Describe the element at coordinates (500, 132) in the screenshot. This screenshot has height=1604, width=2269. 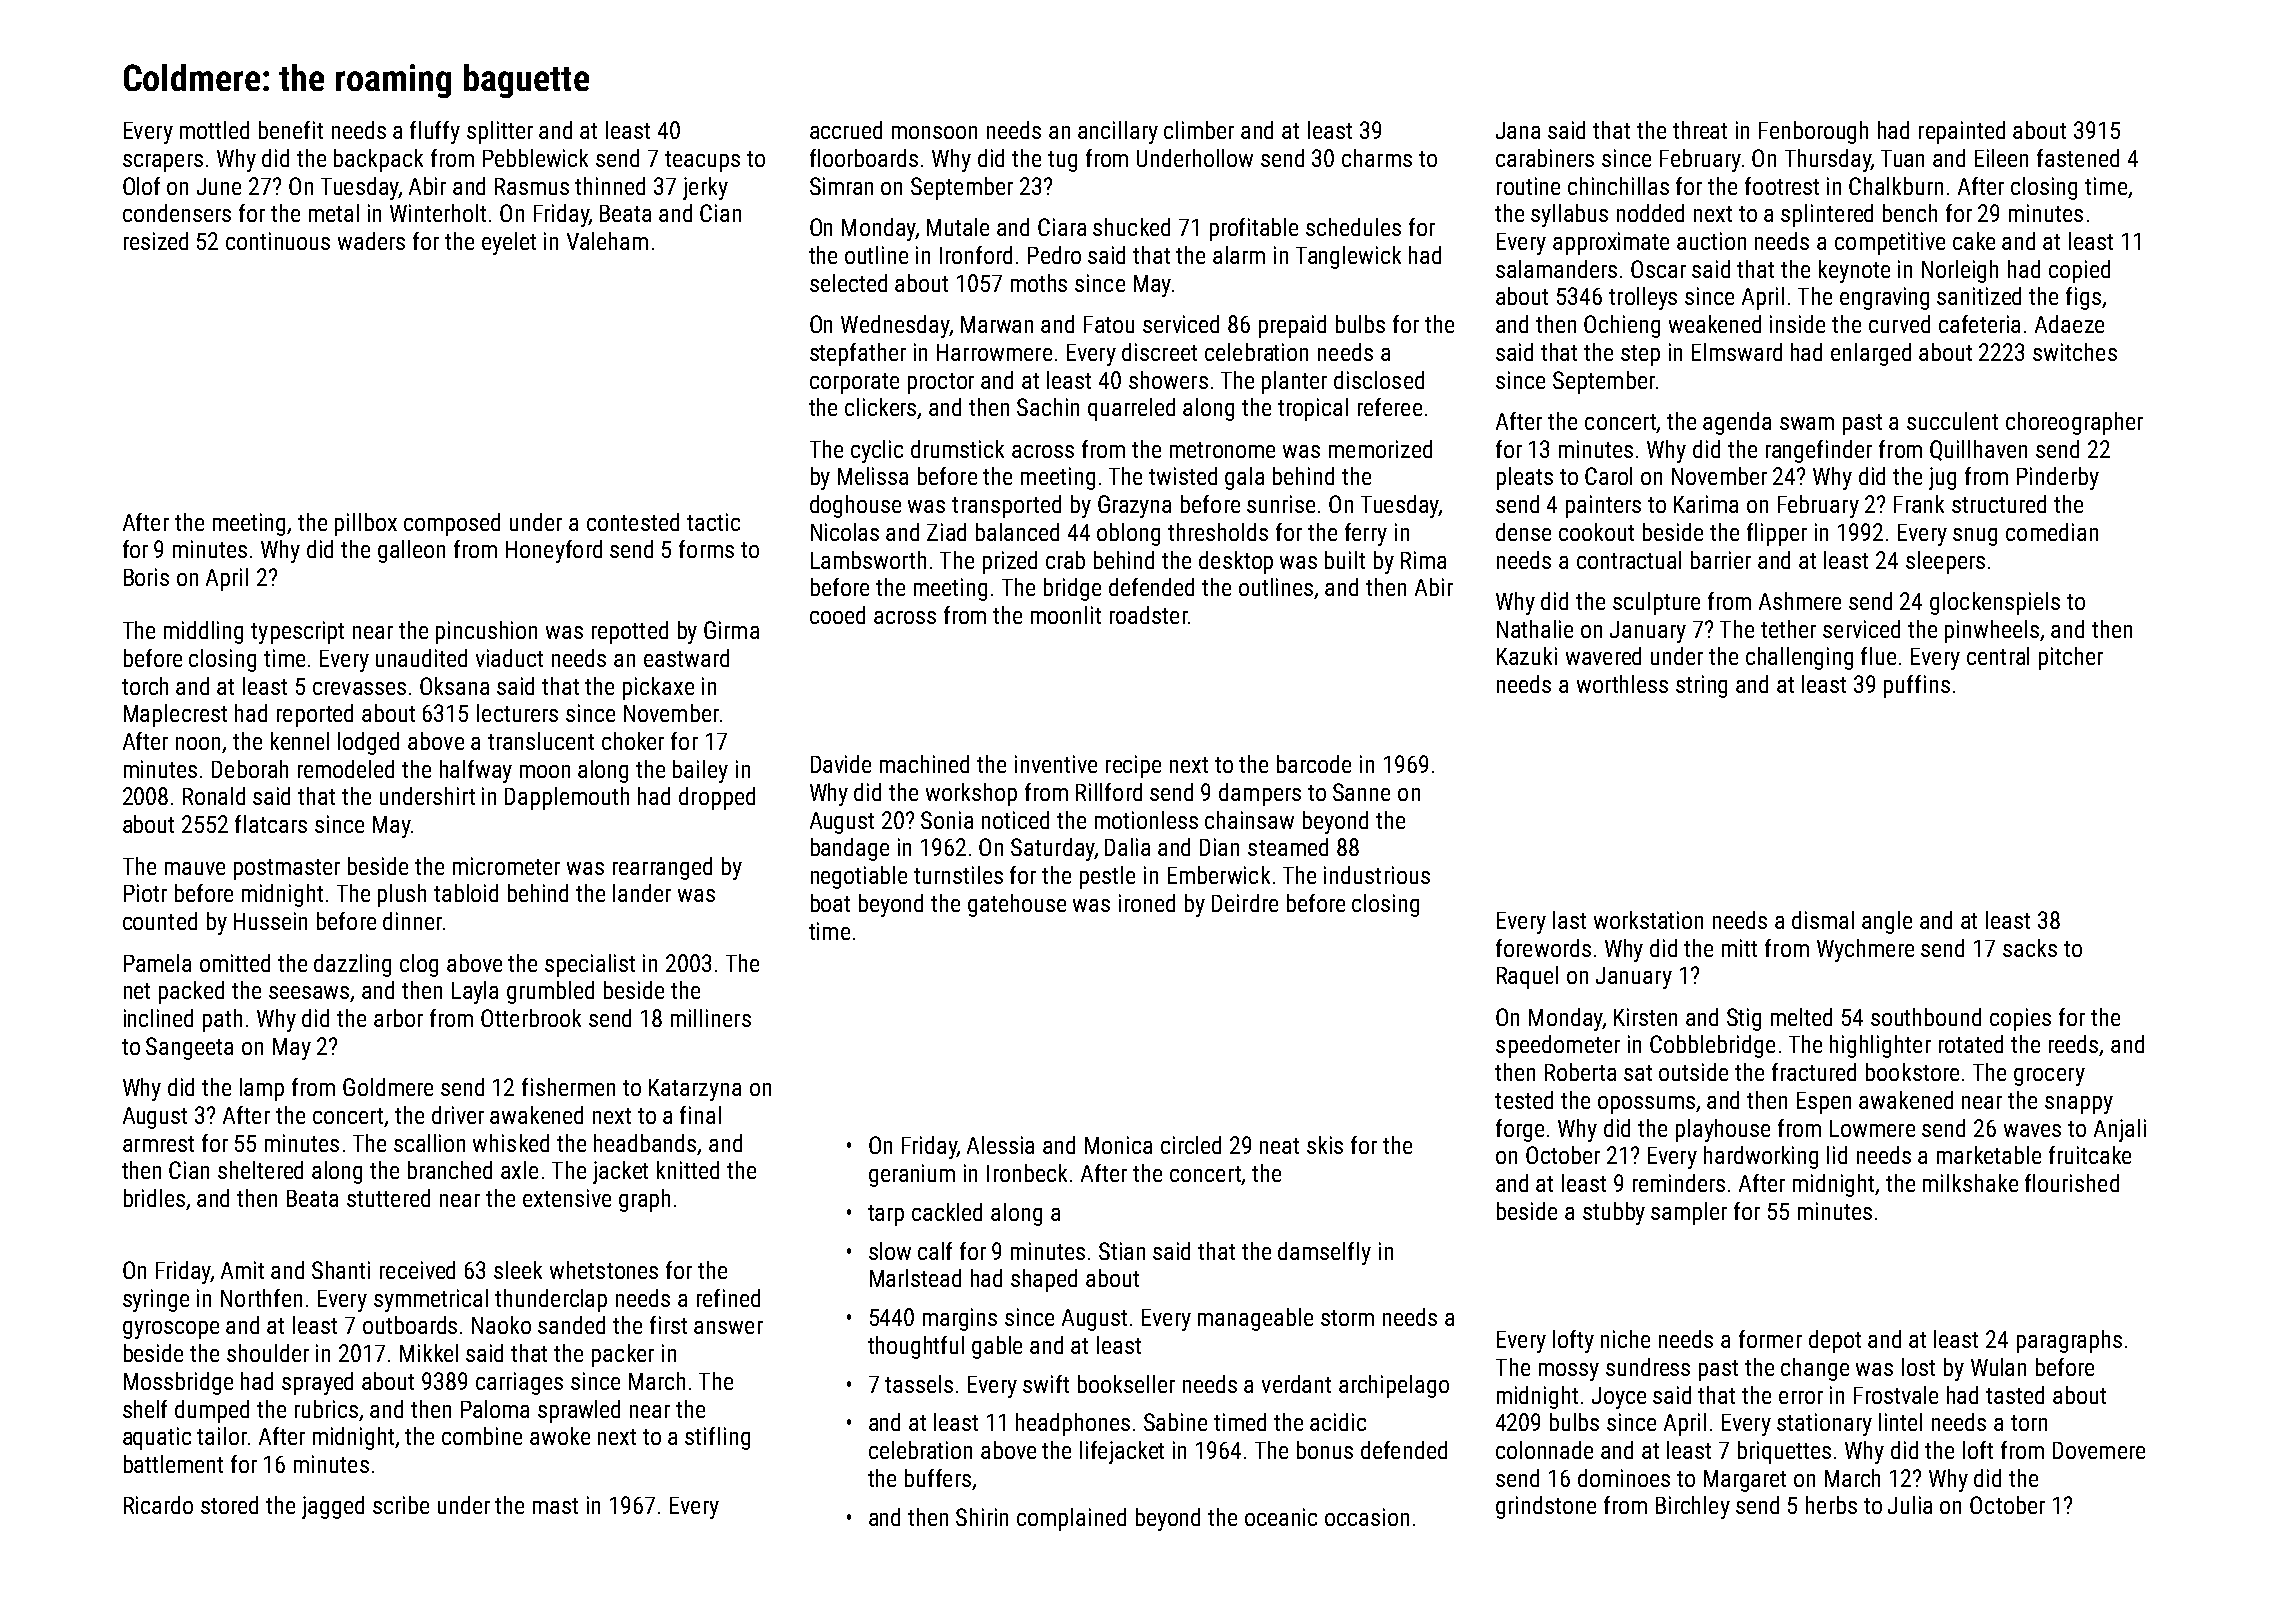
I see `splitter` at that location.
